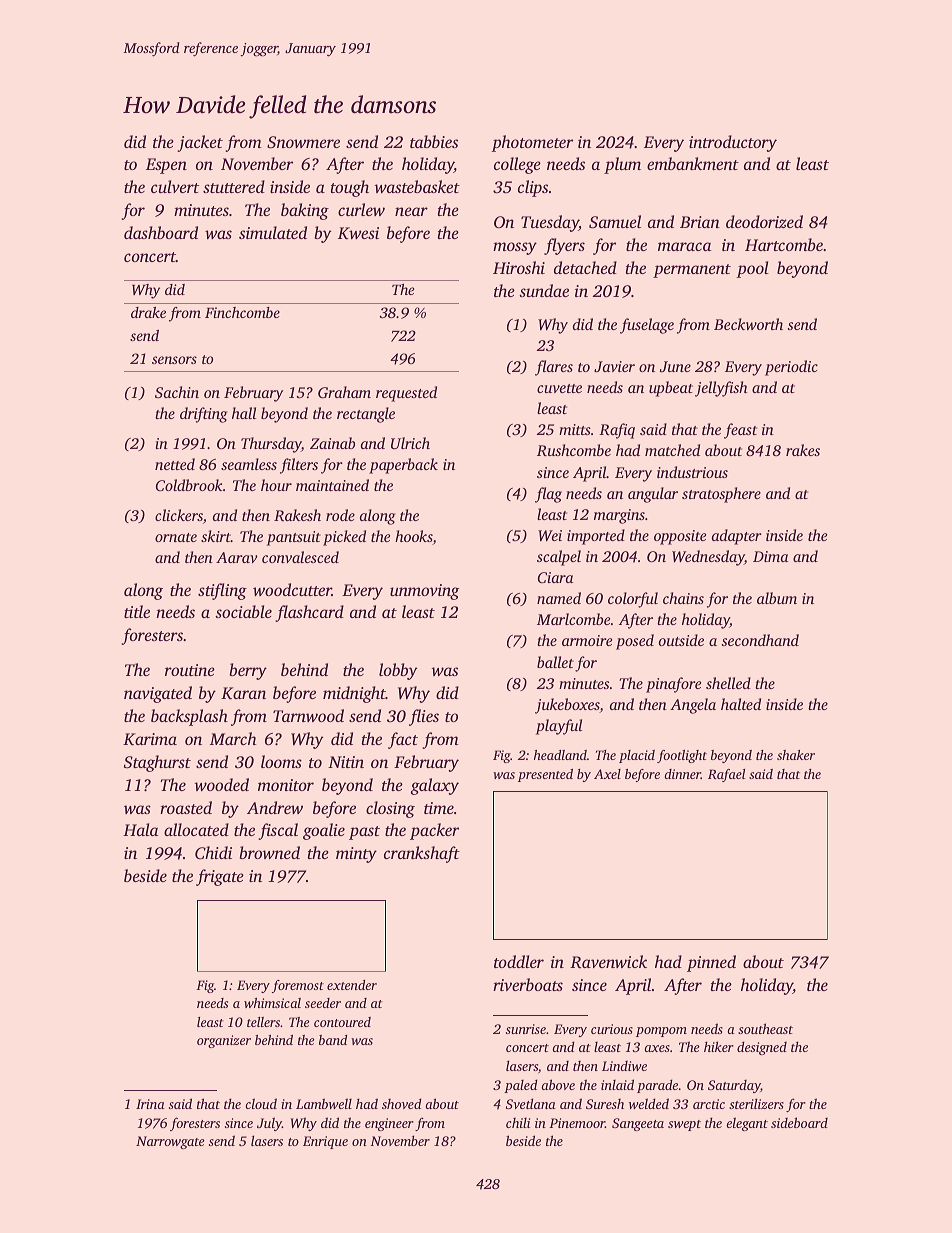 The width and height of the document is (952, 1233). Describe the element at coordinates (434, 141) in the document. I see `tabbies` at that location.
